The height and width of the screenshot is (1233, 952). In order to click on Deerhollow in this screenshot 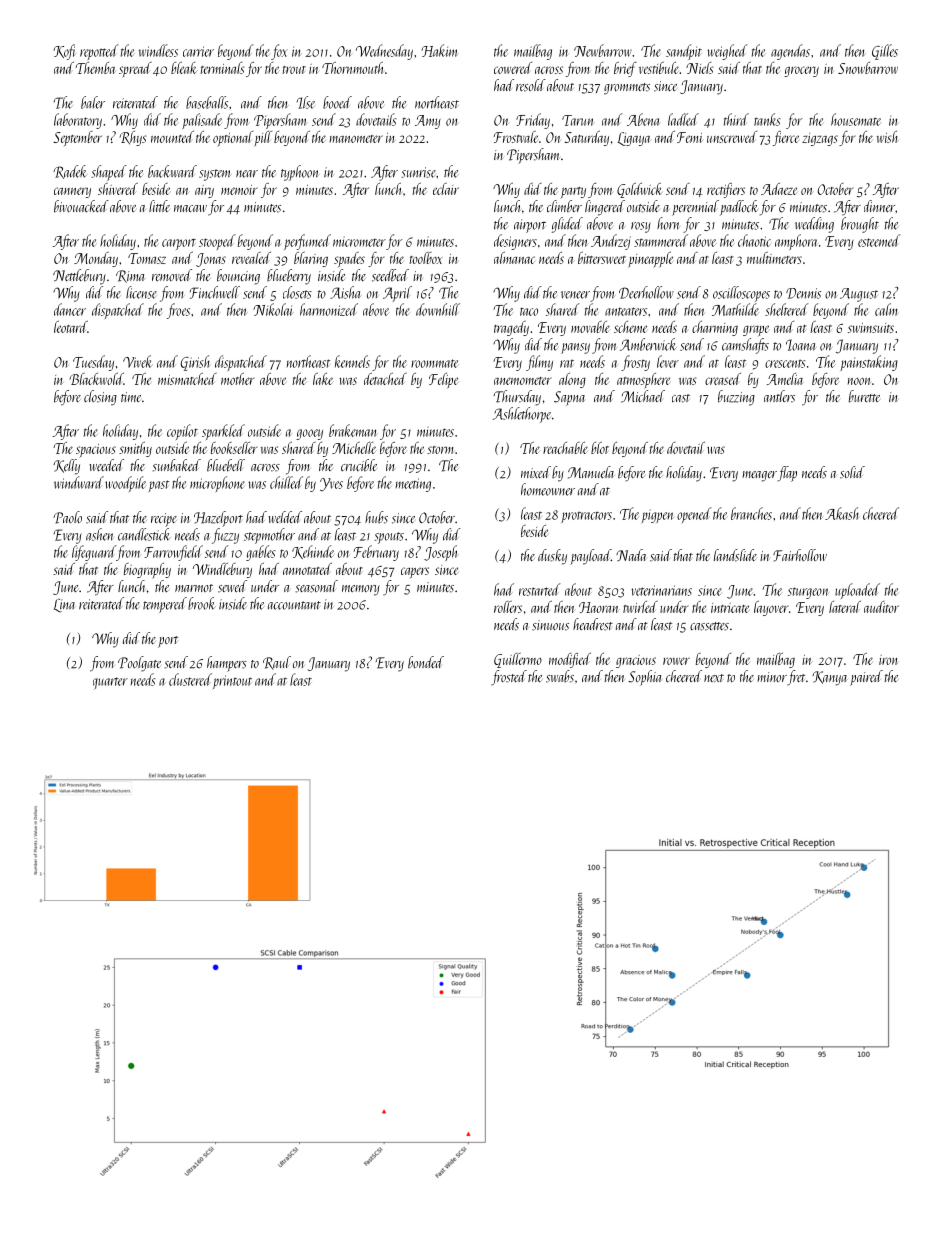, I will do `click(646, 292)`.
